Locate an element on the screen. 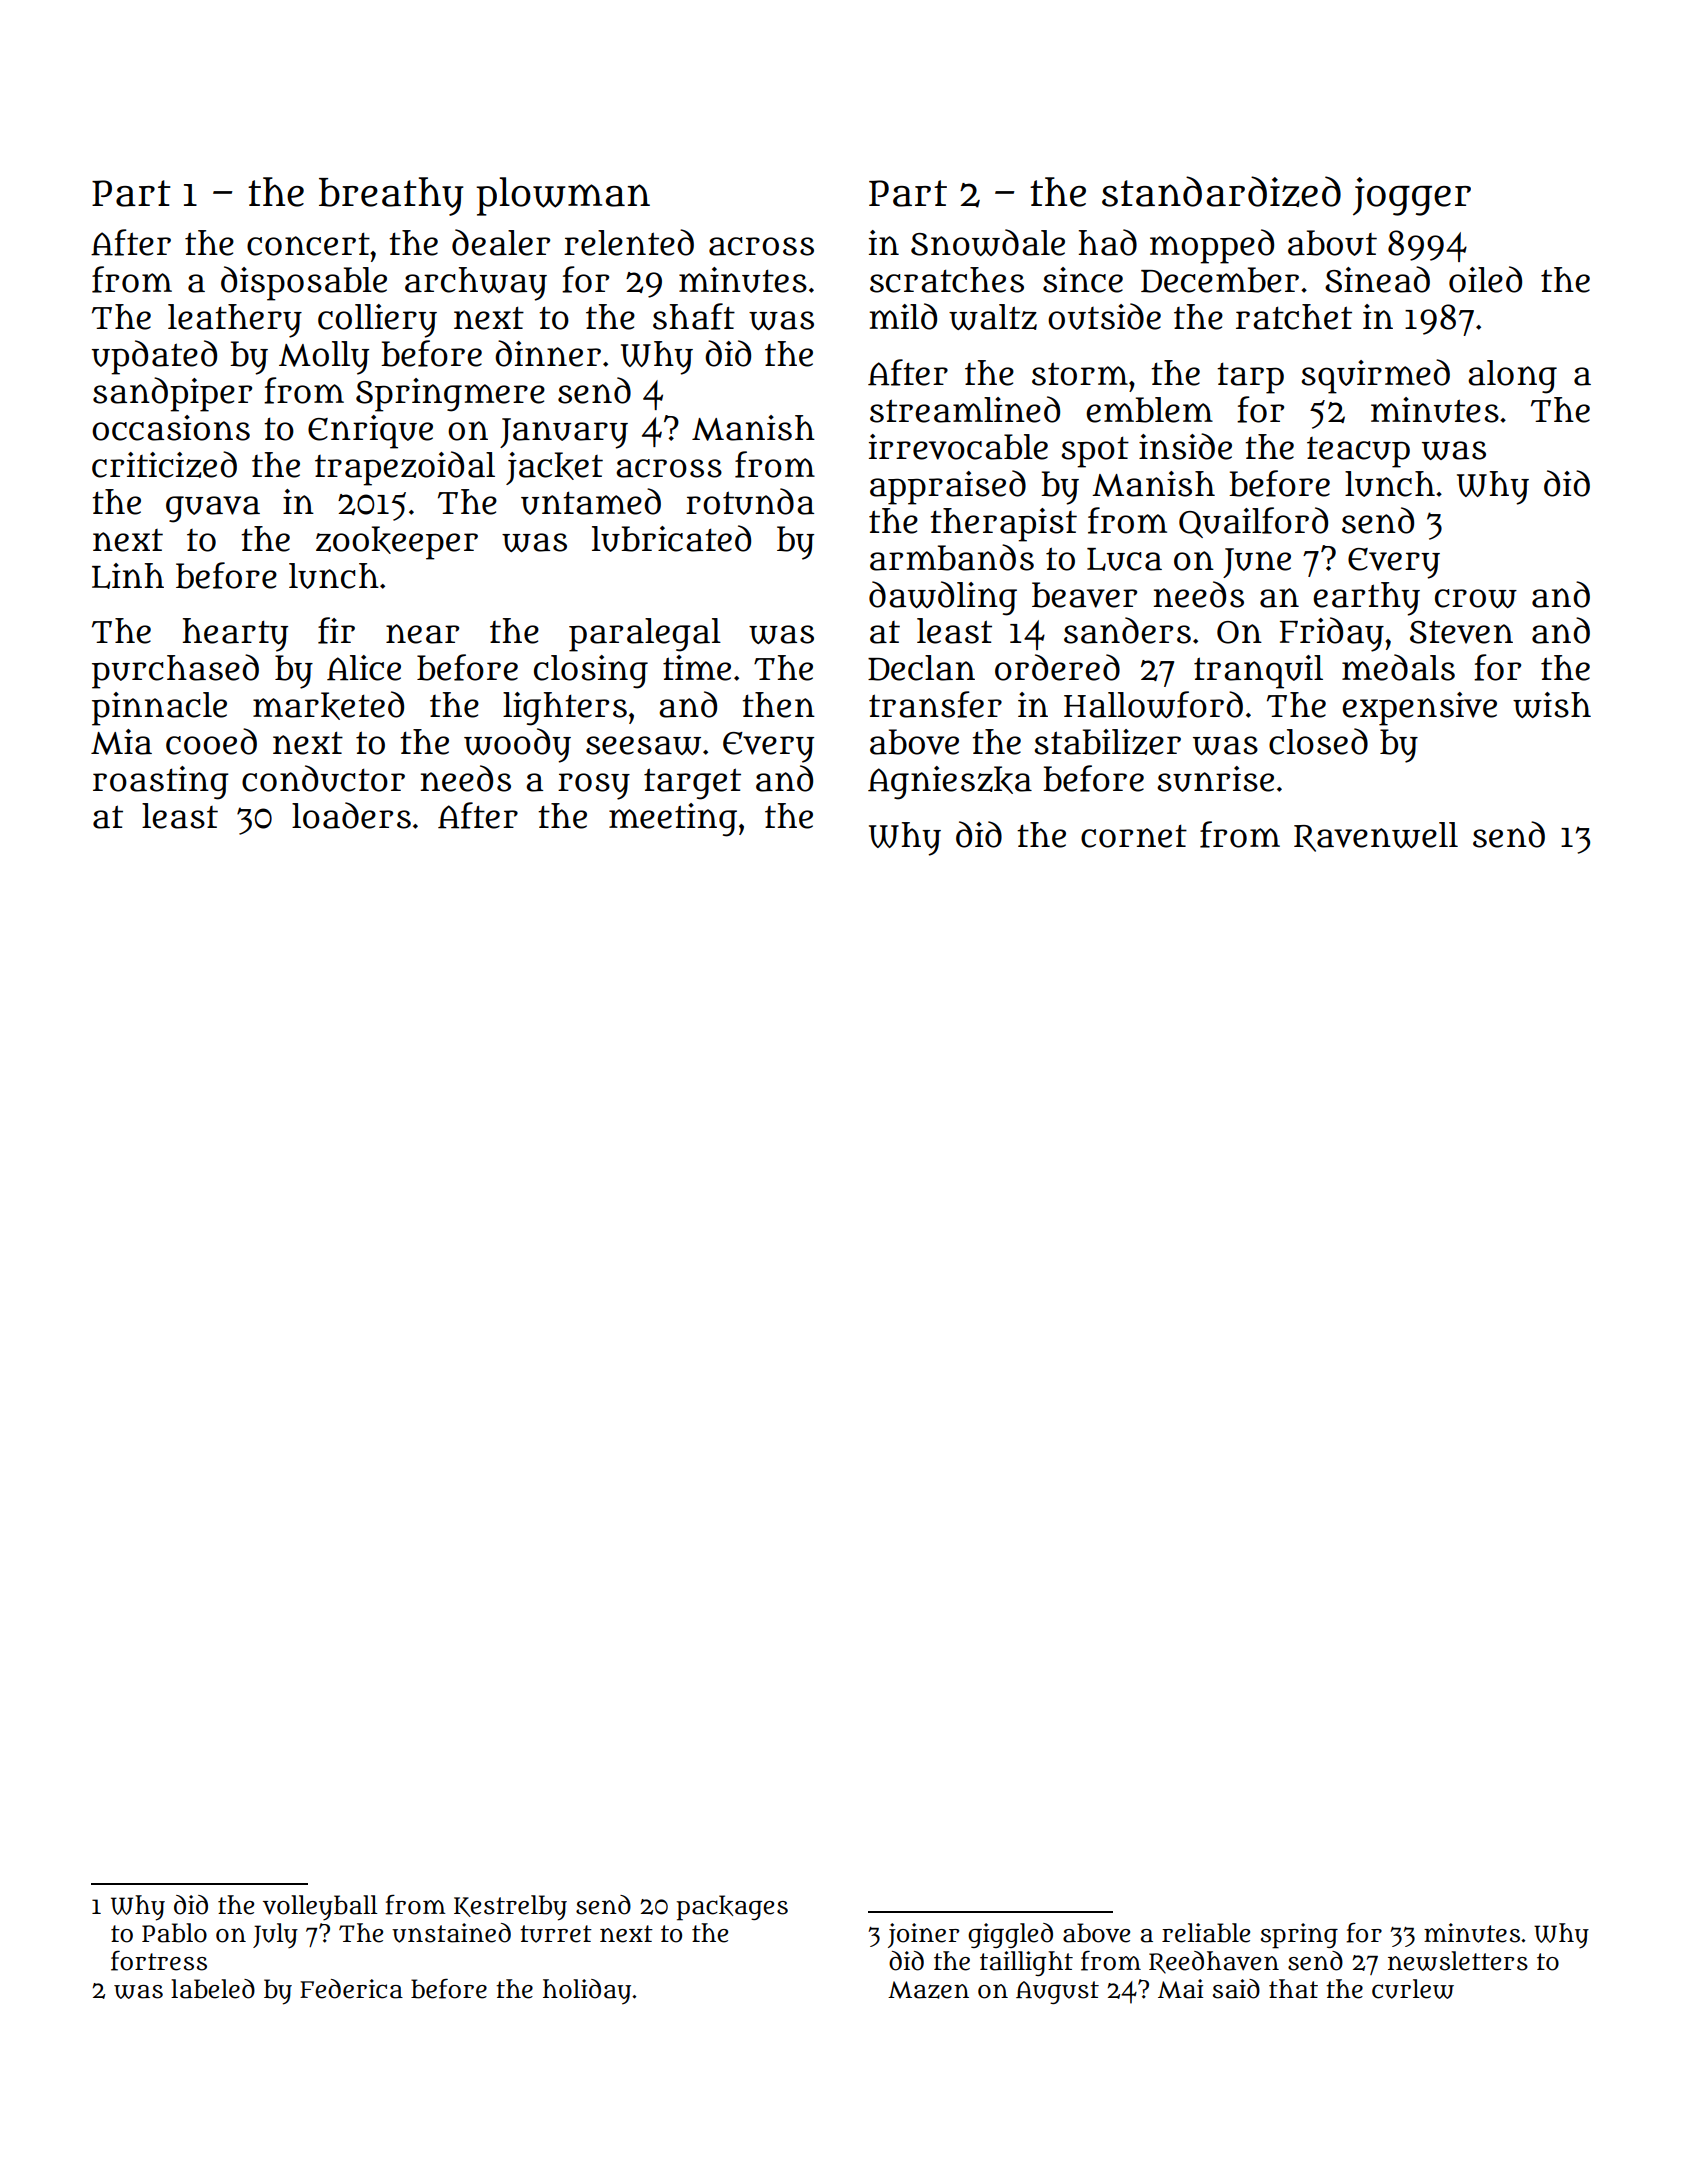 The height and width of the screenshot is (2178, 1683). reliable is located at coordinates (1206, 1933).
